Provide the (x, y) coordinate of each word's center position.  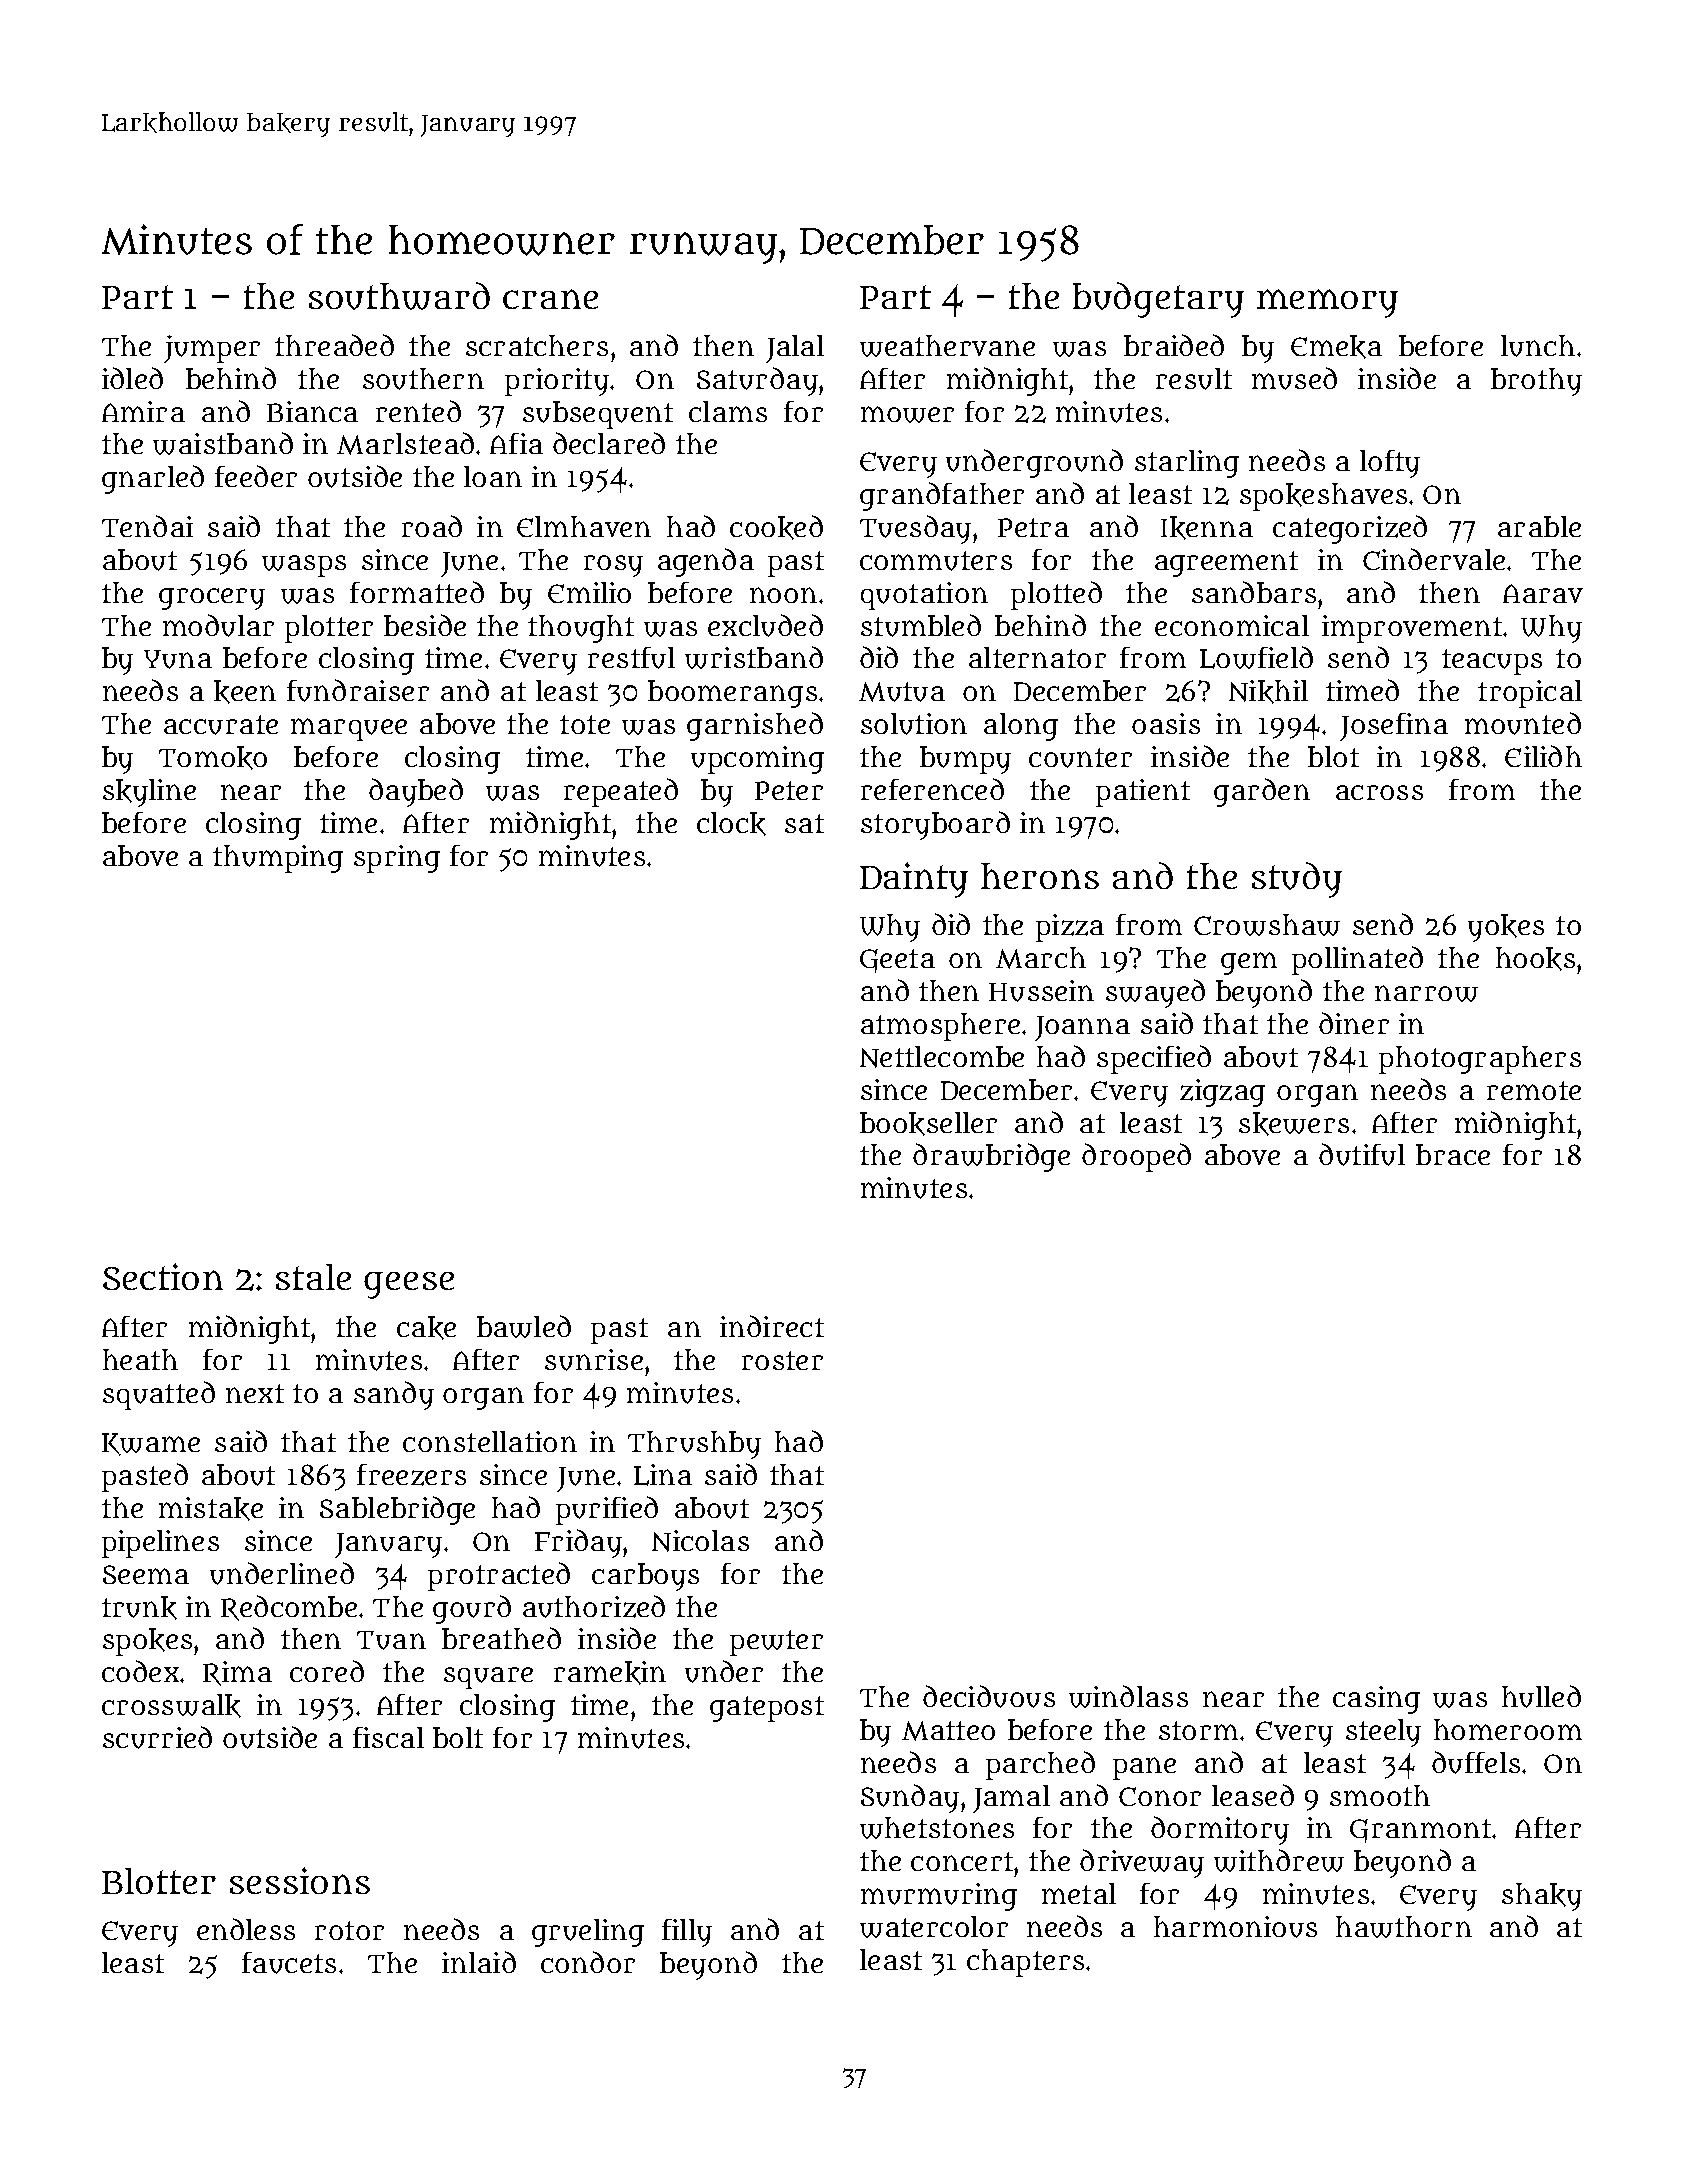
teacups (1492, 662)
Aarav (1543, 593)
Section (163, 1276)
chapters (1025, 1963)
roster (782, 1360)
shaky (1542, 1897)
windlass (1128, 1696)
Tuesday (915, 529)
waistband (223, 443)
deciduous (989, 1696)
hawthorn (1404, 1927)
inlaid (479, 1962)
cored (327, 1671)
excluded (765, 625)
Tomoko (213, 758)
